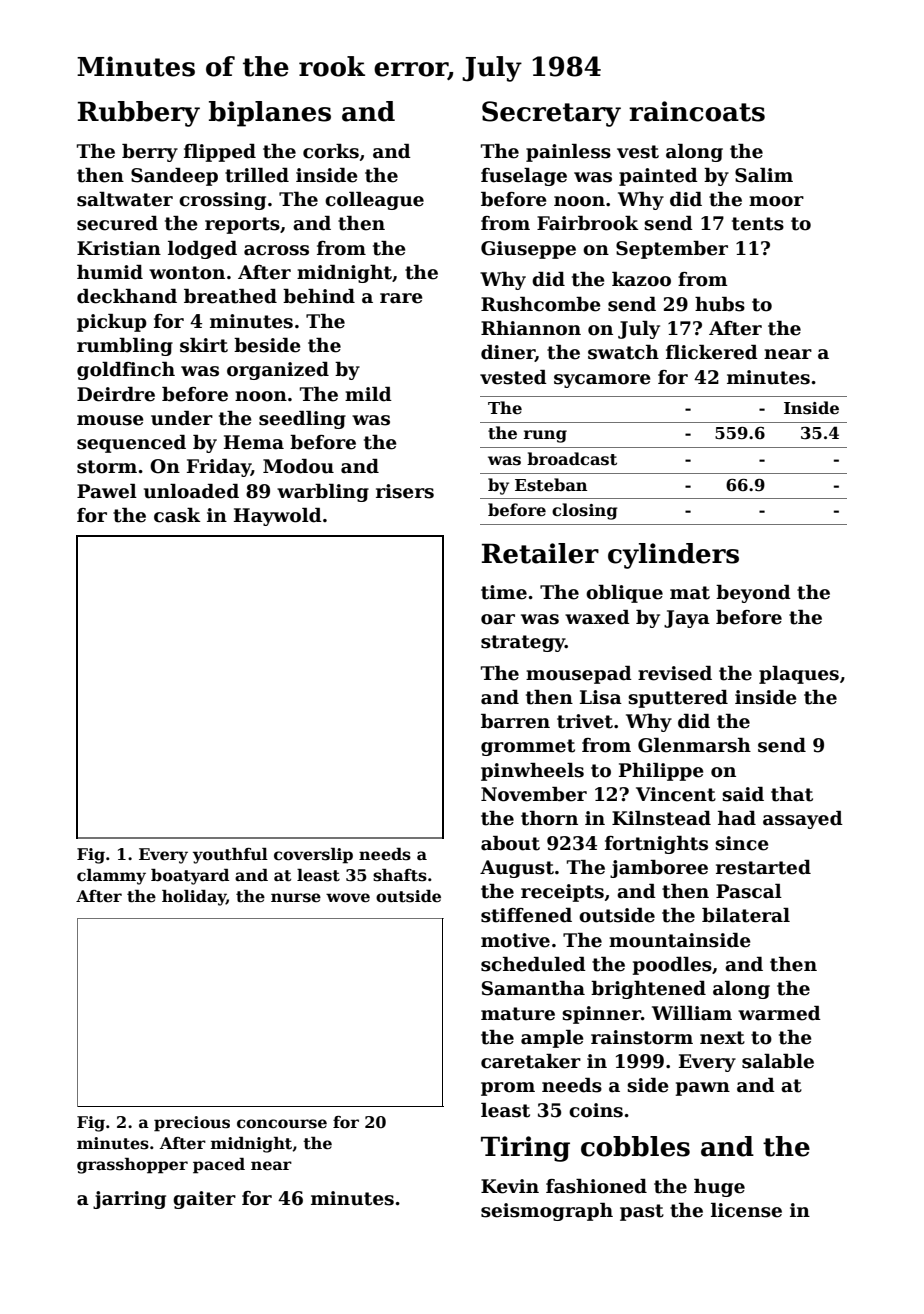 This page has width=924, height=1314. What do you see at coordinates (703, 1089) in the page?
I see `pawn` at bounding box center [703, 1089].
